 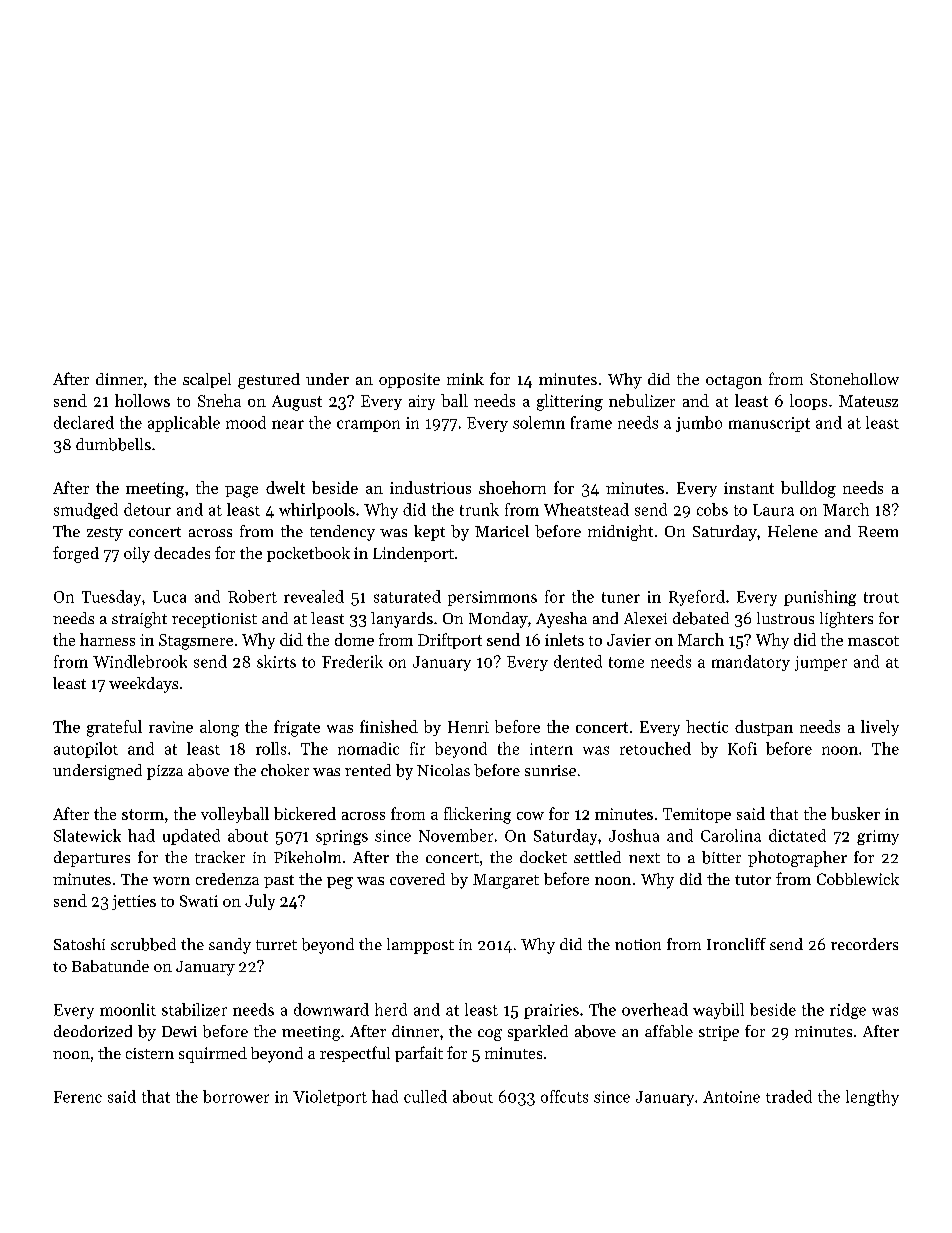 What do you see at coordinates (86, 511) in the screenshot?
I see `smudged` at bounding box center [86, 511].
